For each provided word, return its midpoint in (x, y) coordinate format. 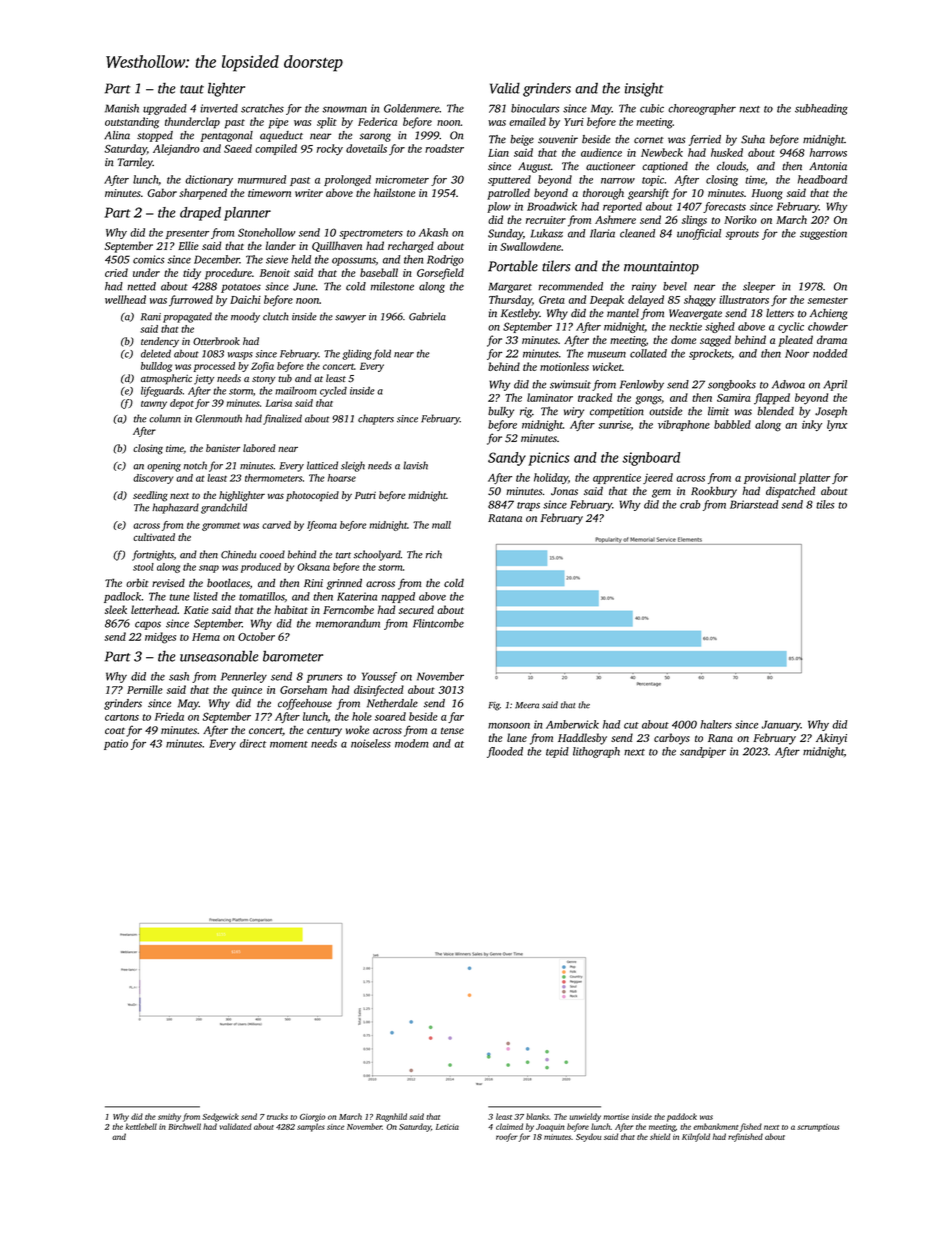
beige (522, 140)
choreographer (702, 109)
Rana (720, 738)
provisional (770, 478)
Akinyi (831, 739)
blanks (537, 1116)
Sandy (507, 459)
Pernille (145, 689)
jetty (204, 380)
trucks (277, 1116)
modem (411, 743)
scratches (262, 108)
